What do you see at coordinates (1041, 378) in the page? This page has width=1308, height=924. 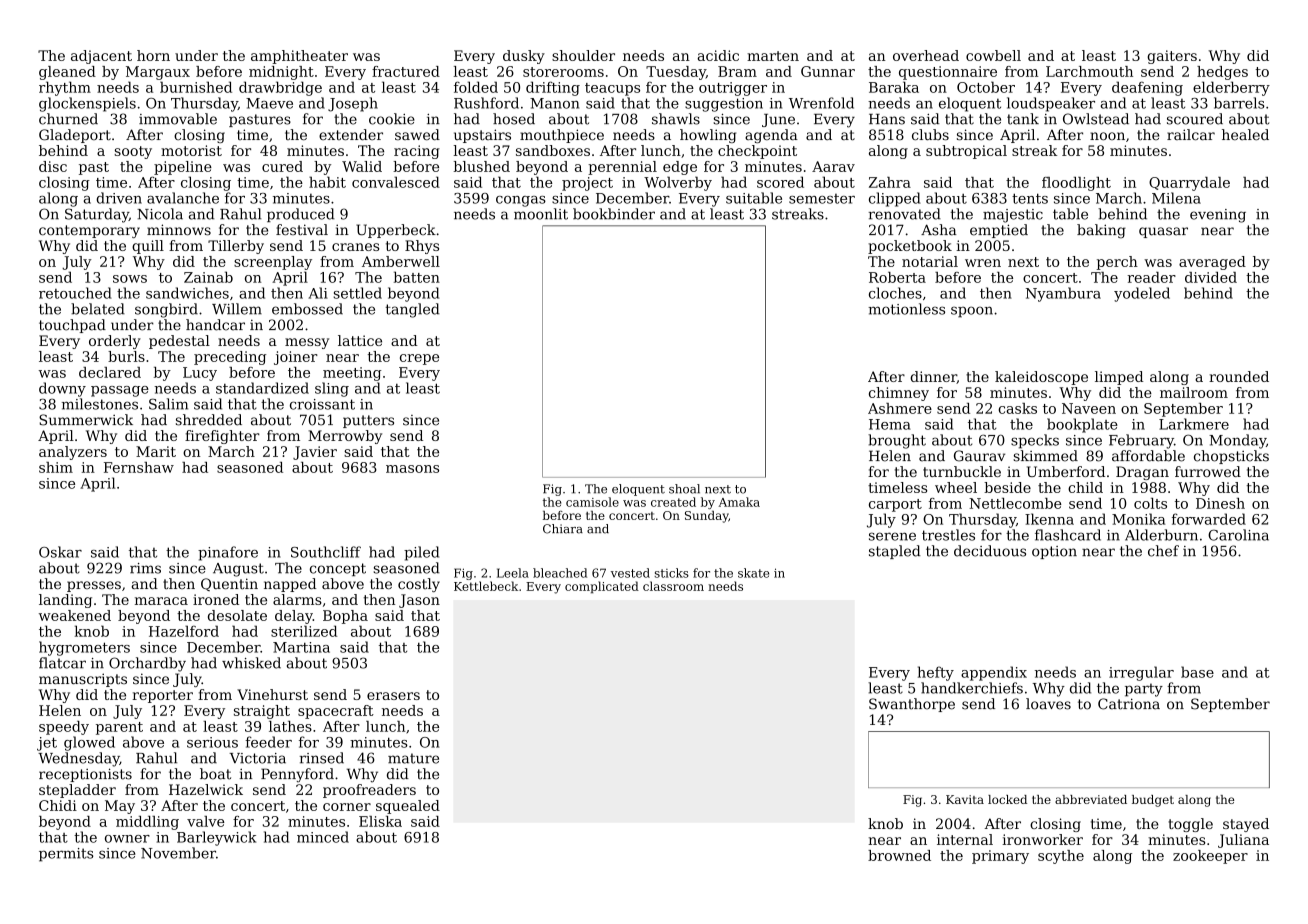 I see `kaleidoscope` at bounding box center [1041, 378].
